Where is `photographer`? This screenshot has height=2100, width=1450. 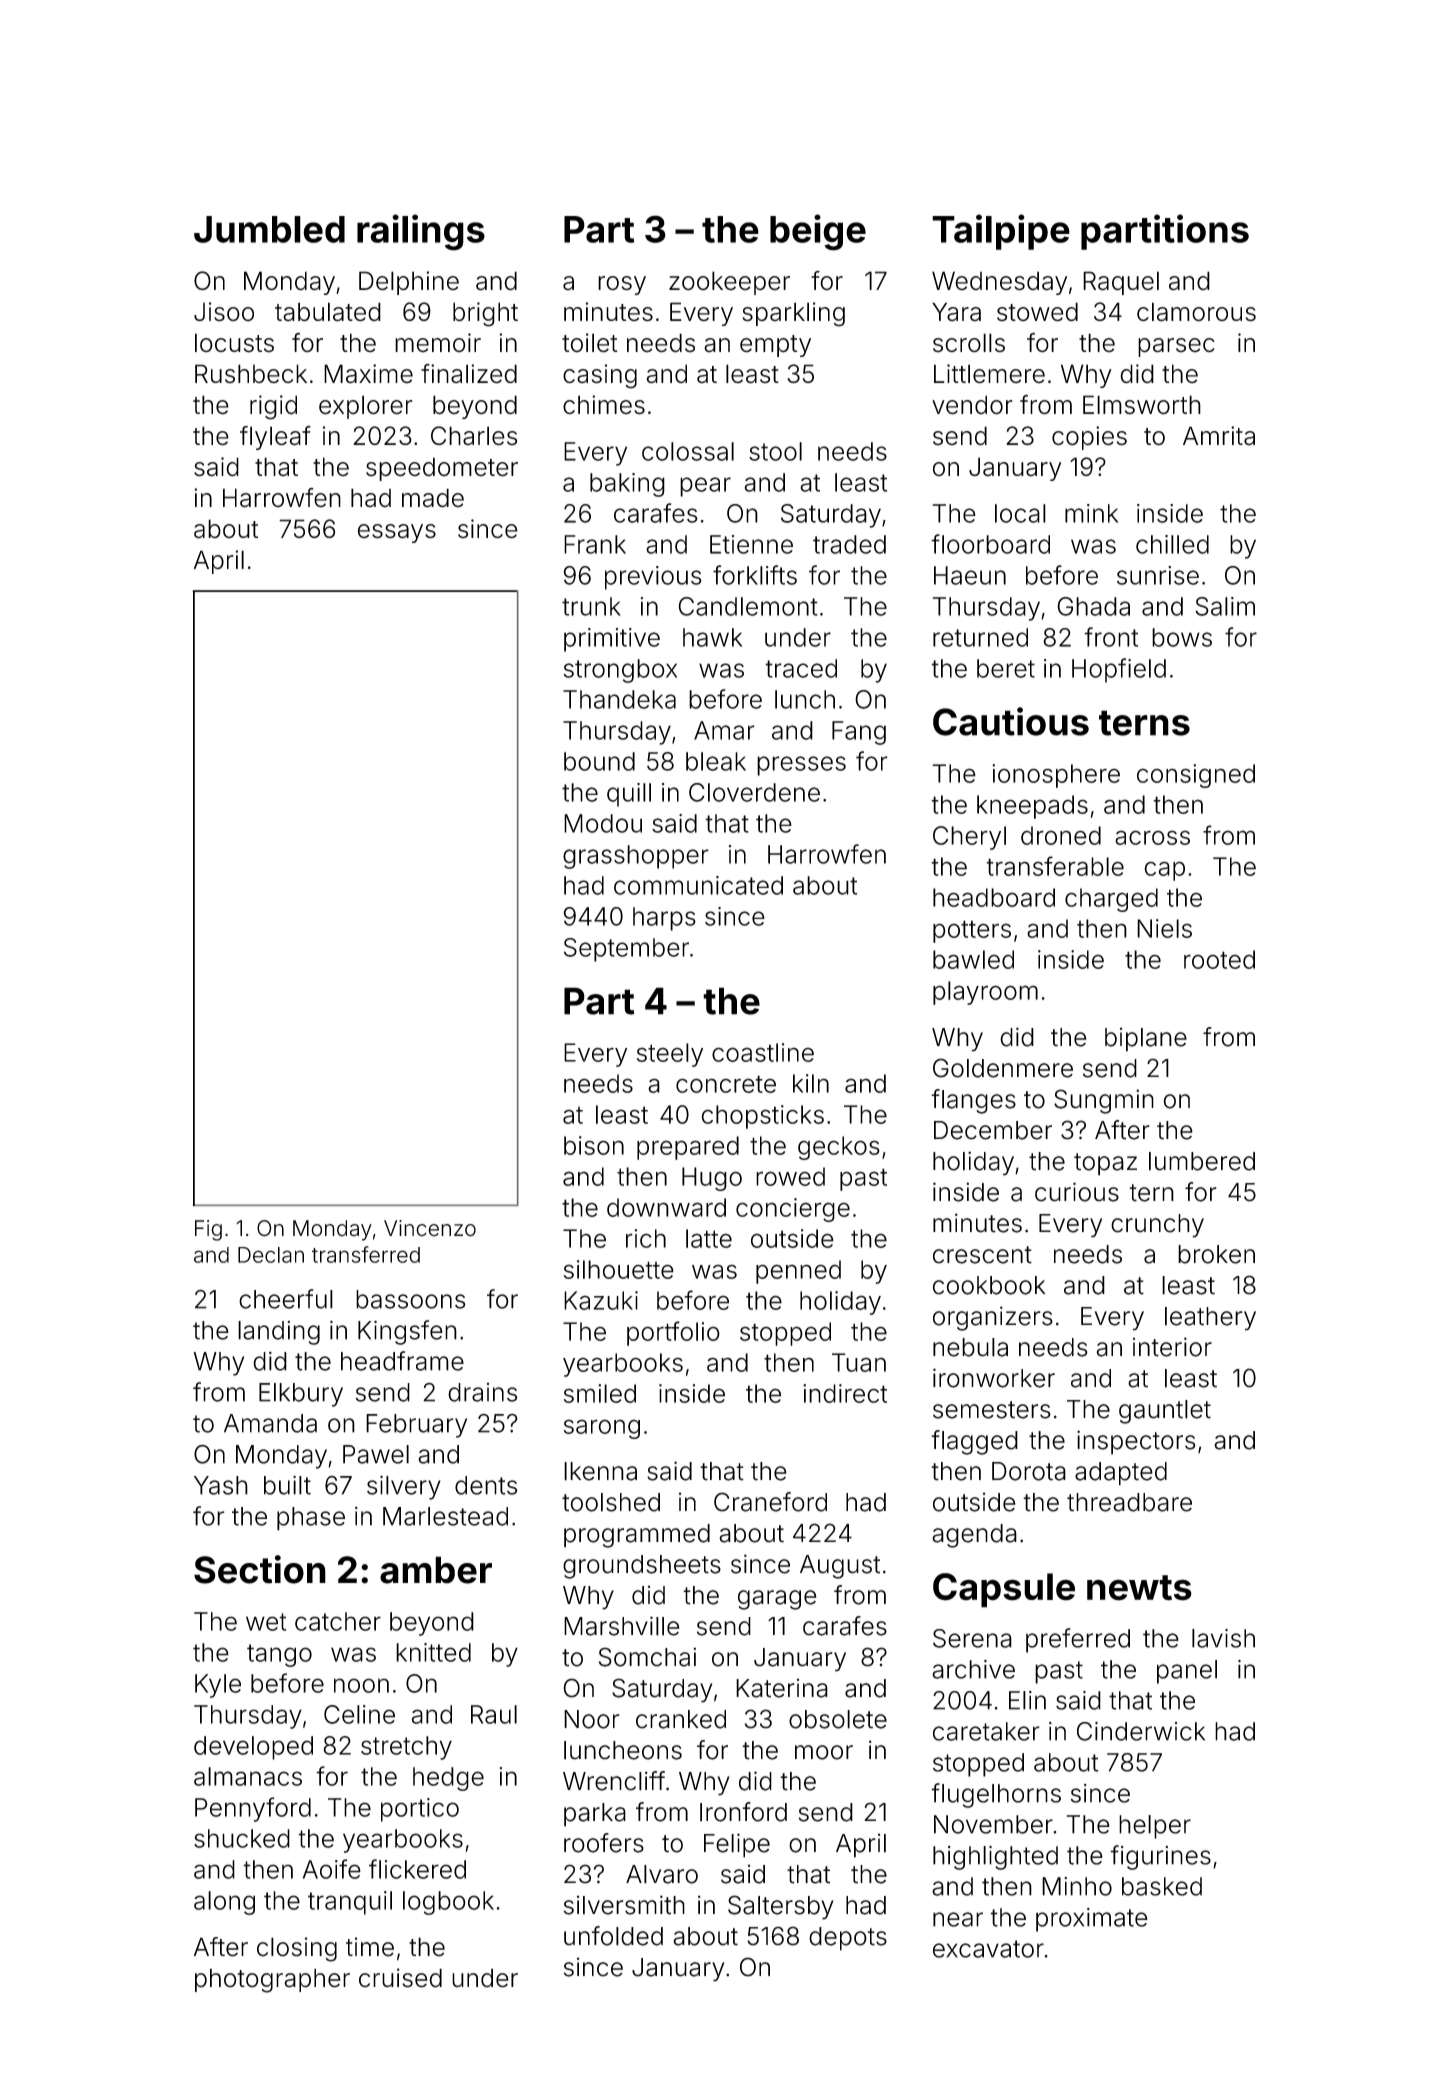 photographer is located at coordinates (272, 1980).
